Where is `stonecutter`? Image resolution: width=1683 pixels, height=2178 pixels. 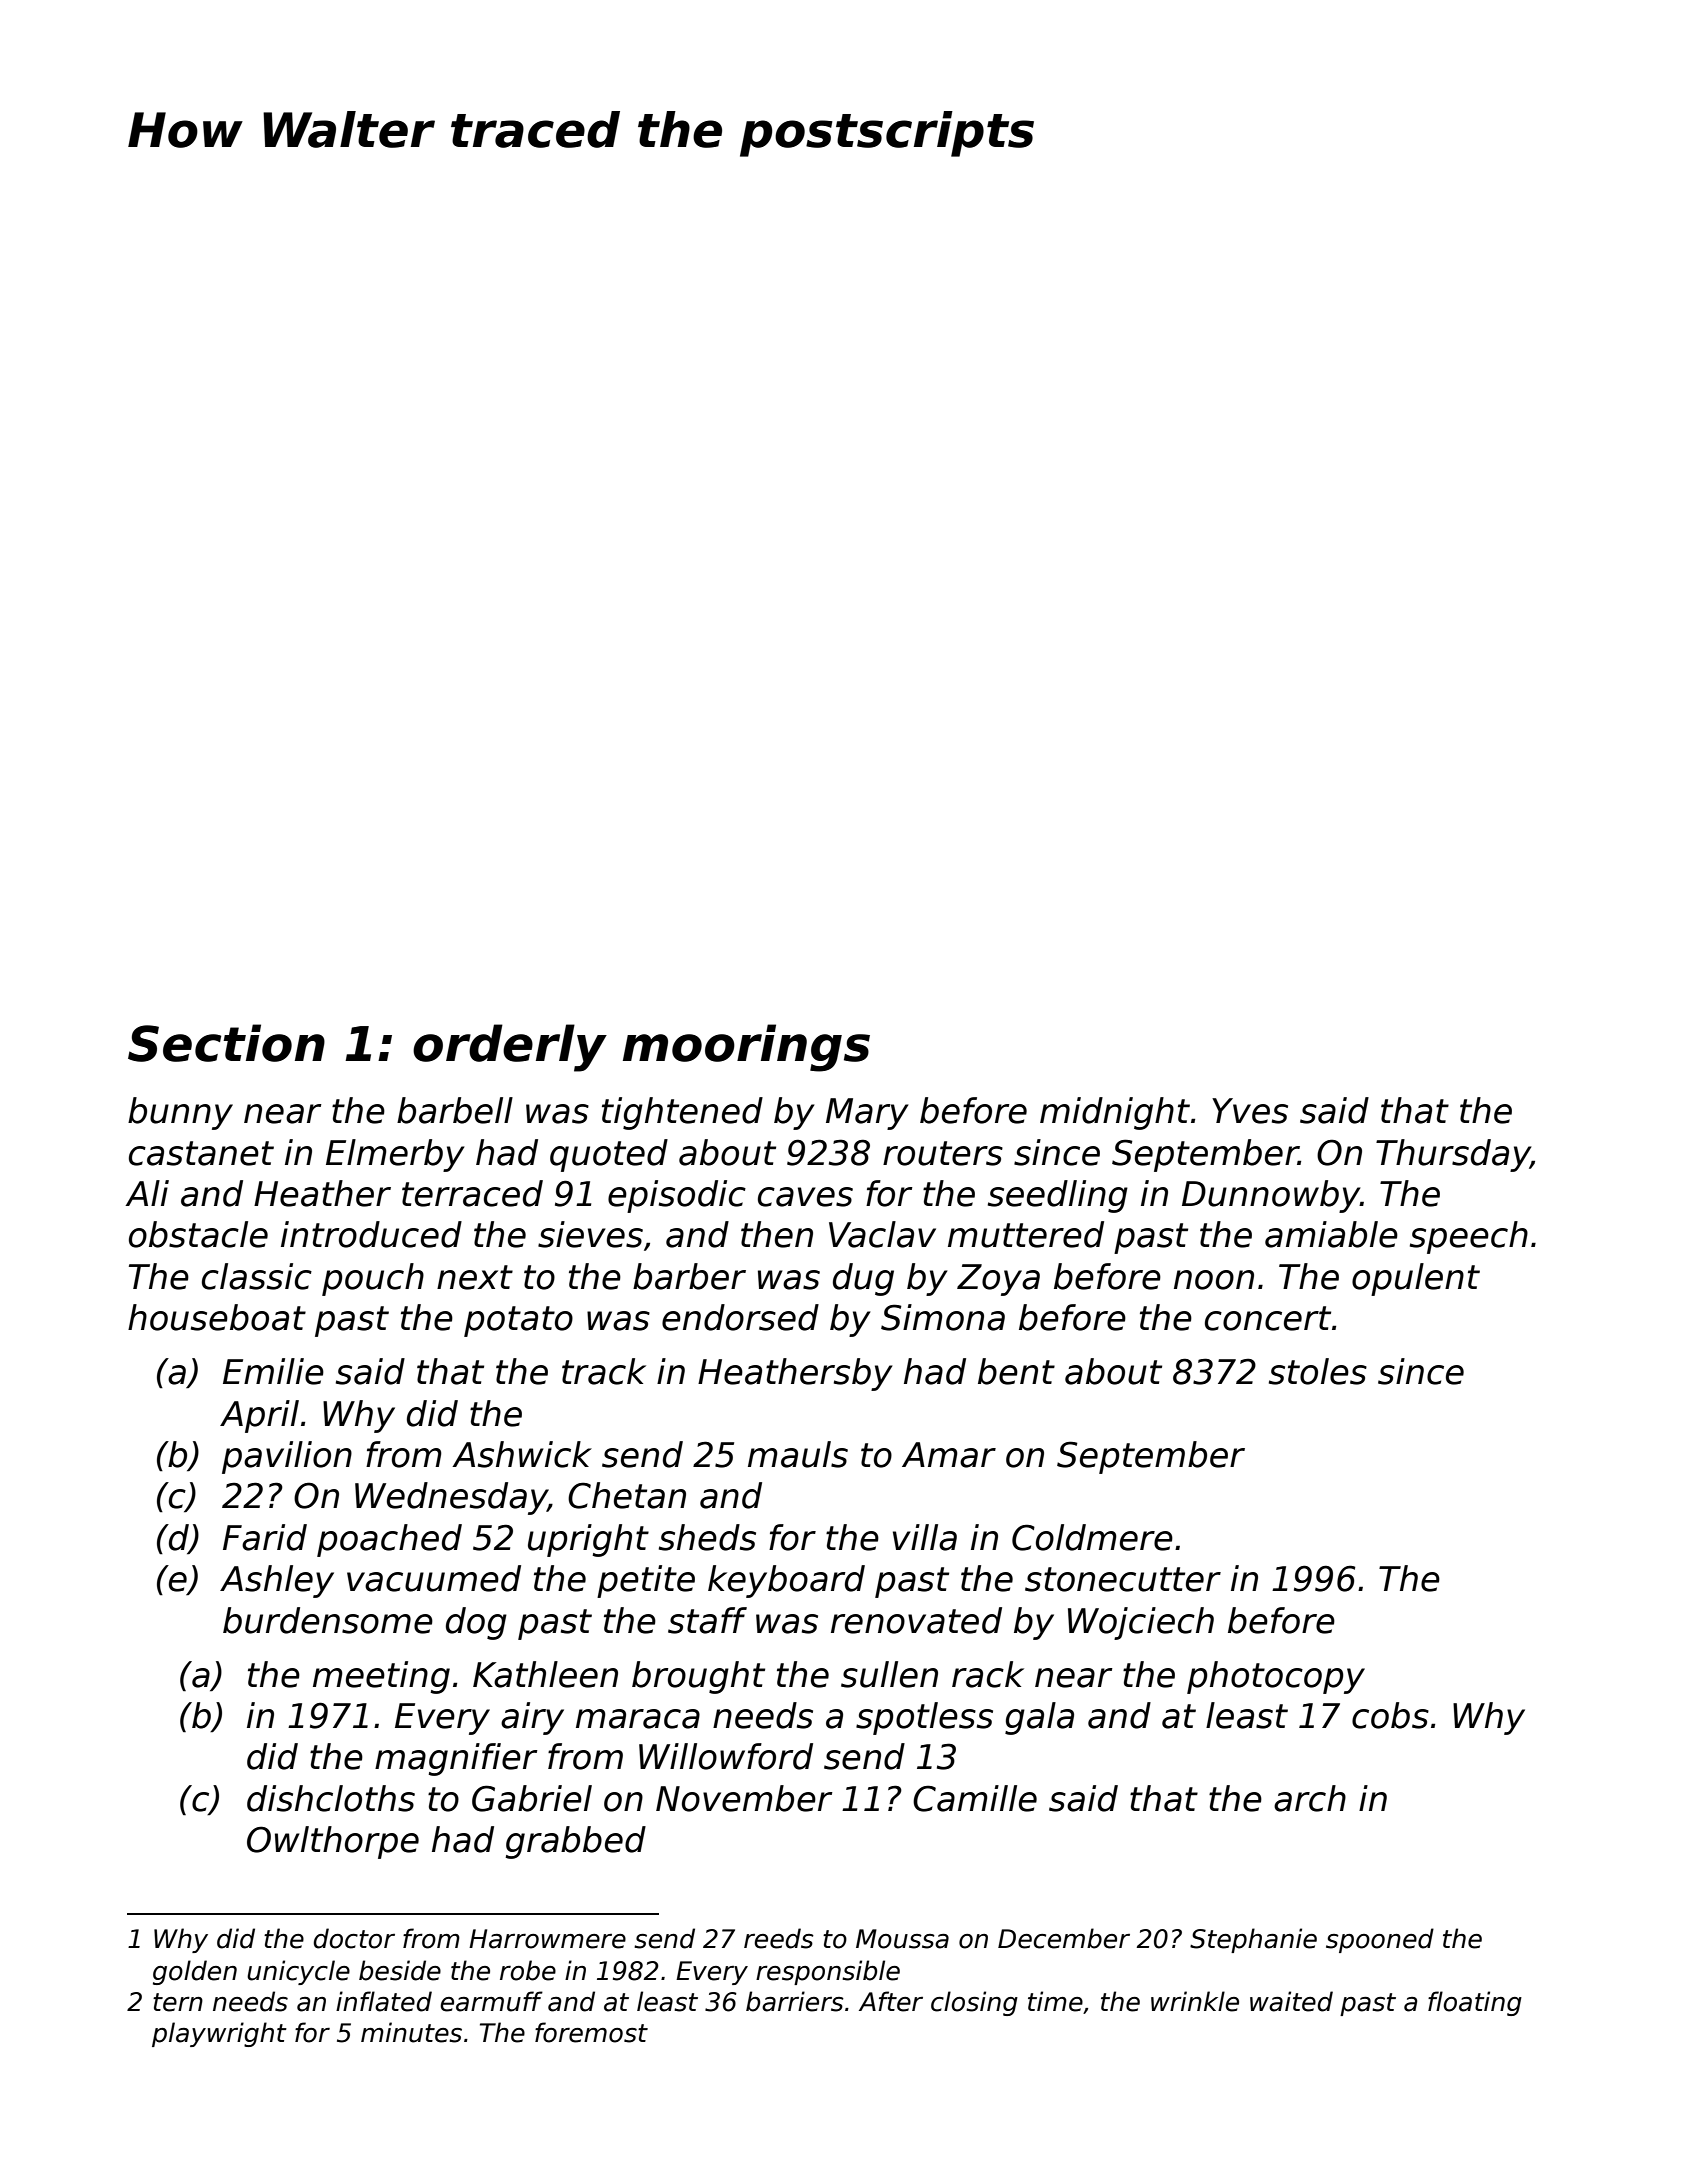 stonecutter is located at coordinates (1123, 1579).
